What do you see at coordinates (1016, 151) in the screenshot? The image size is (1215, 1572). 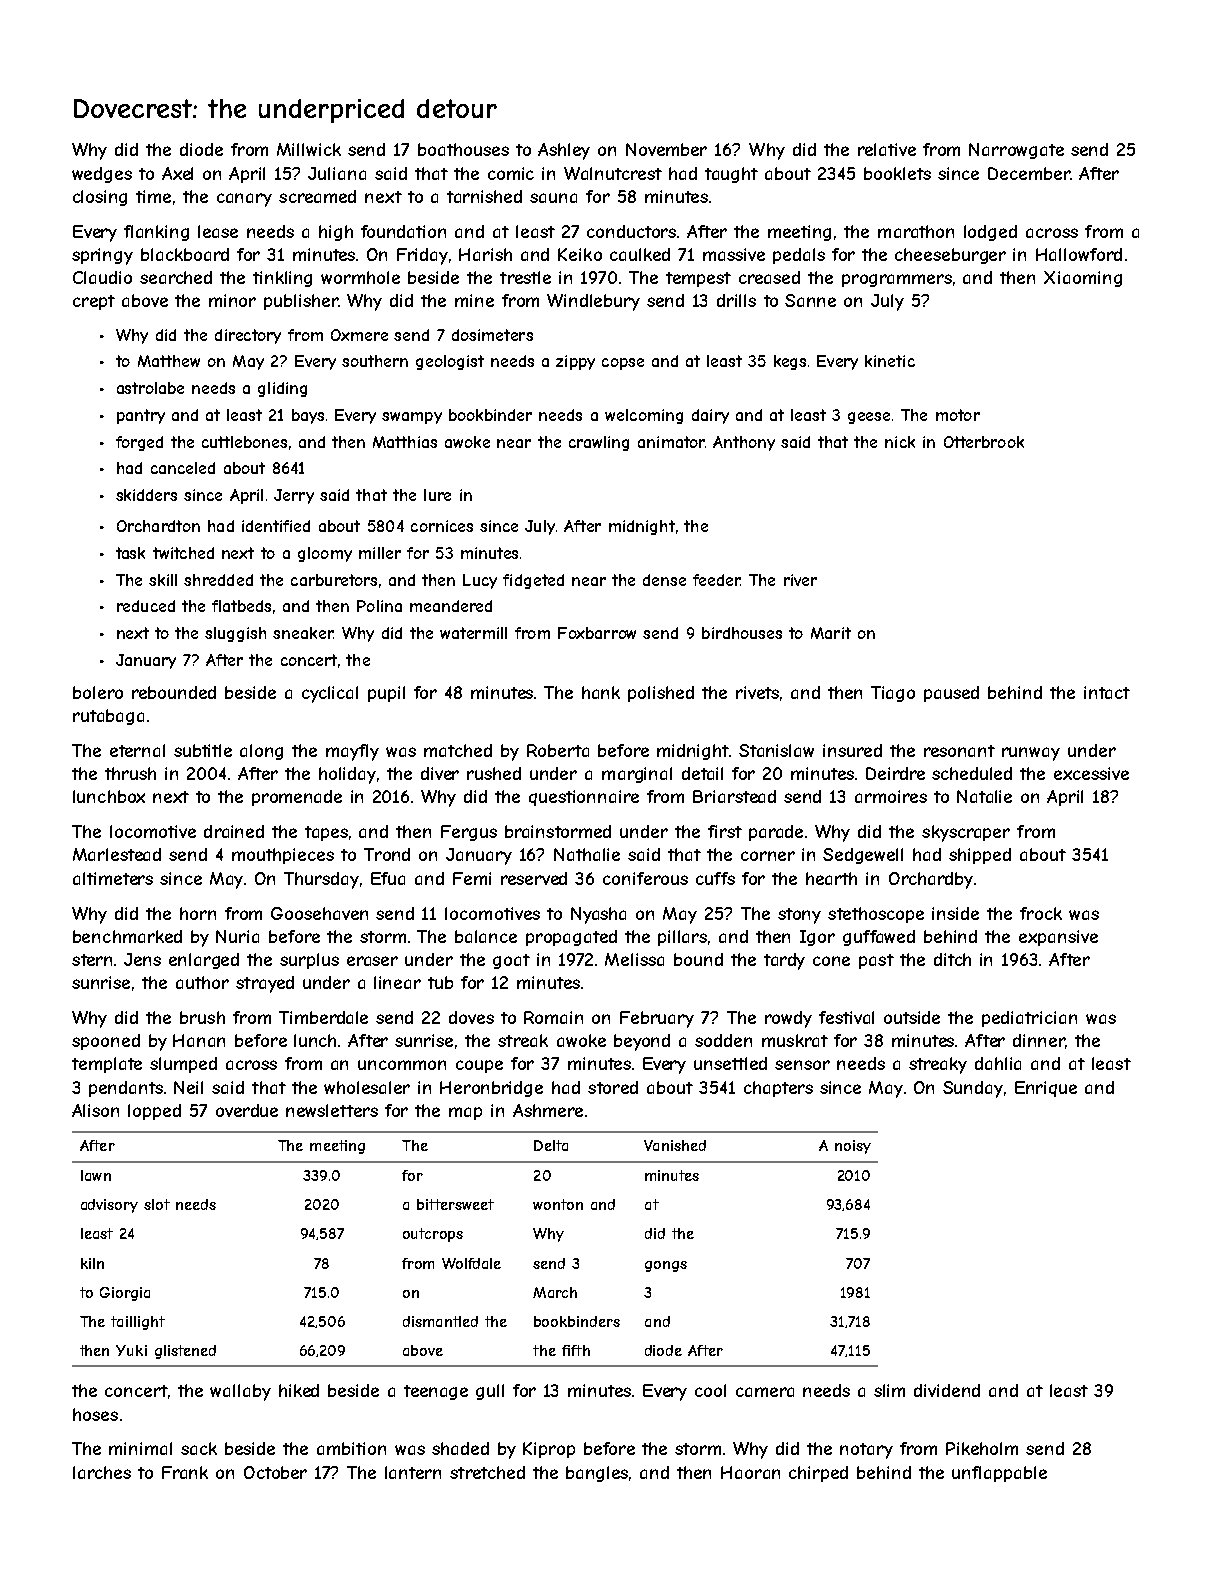 I see `Narrowgate` at bounding box center [1016, 151].
